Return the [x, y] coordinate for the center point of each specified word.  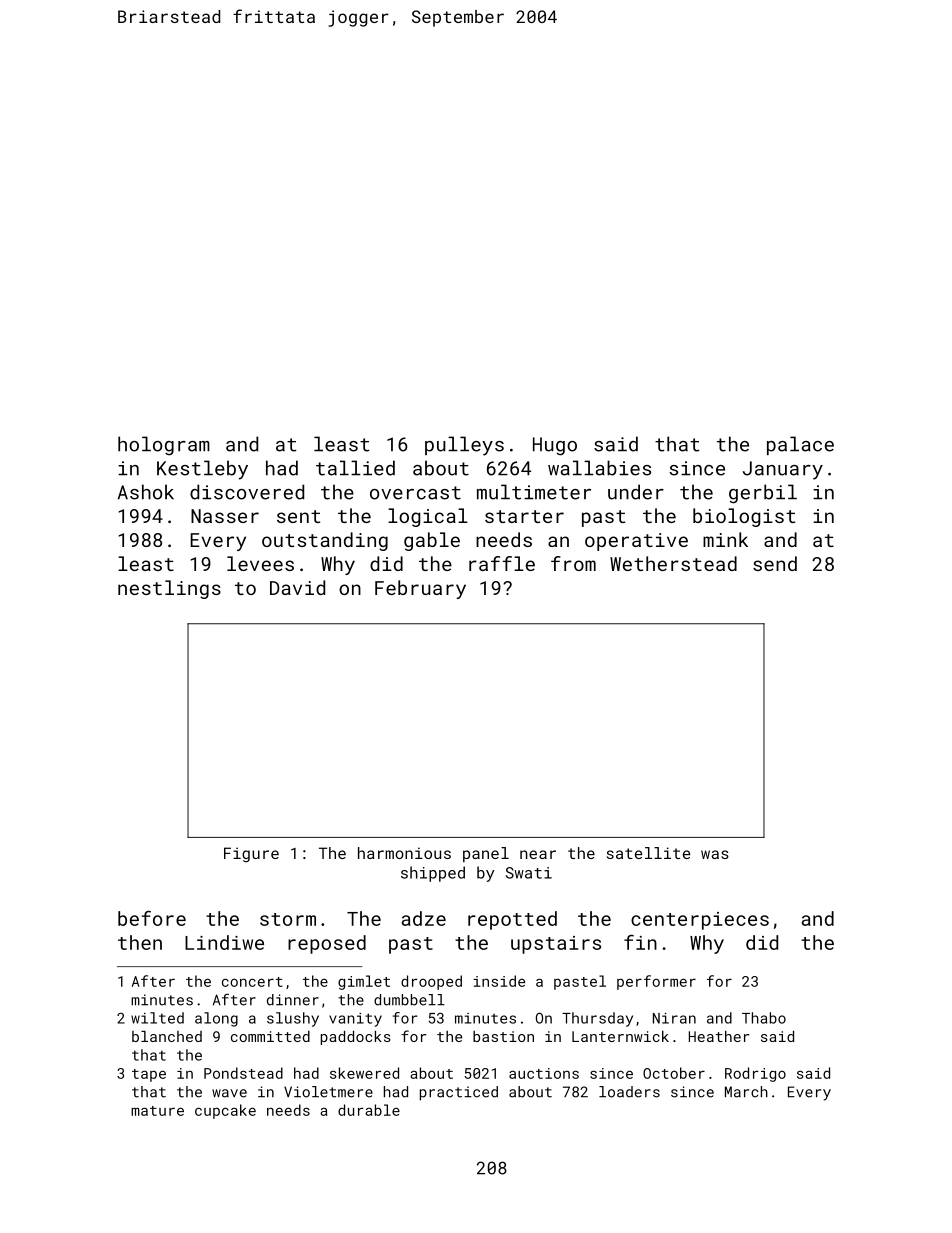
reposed [327, 944]
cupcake [225, 1111]
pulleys [464, 446]
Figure [251, 855]
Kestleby [202, 470]
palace [800, 445]
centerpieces [700, 921]
